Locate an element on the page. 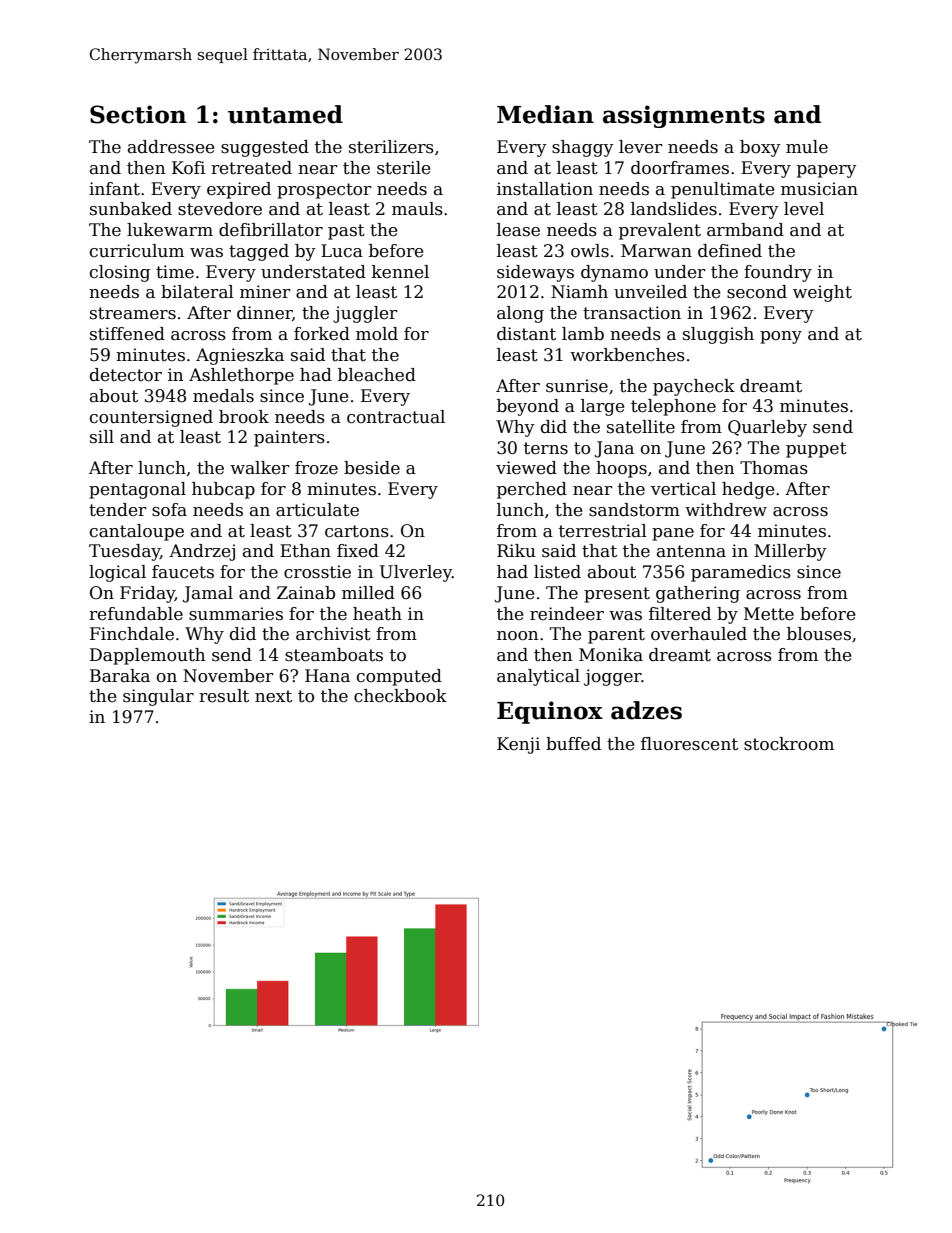 This page has width=952, height=1233. Kenji is located at coordinates (518, 745).
